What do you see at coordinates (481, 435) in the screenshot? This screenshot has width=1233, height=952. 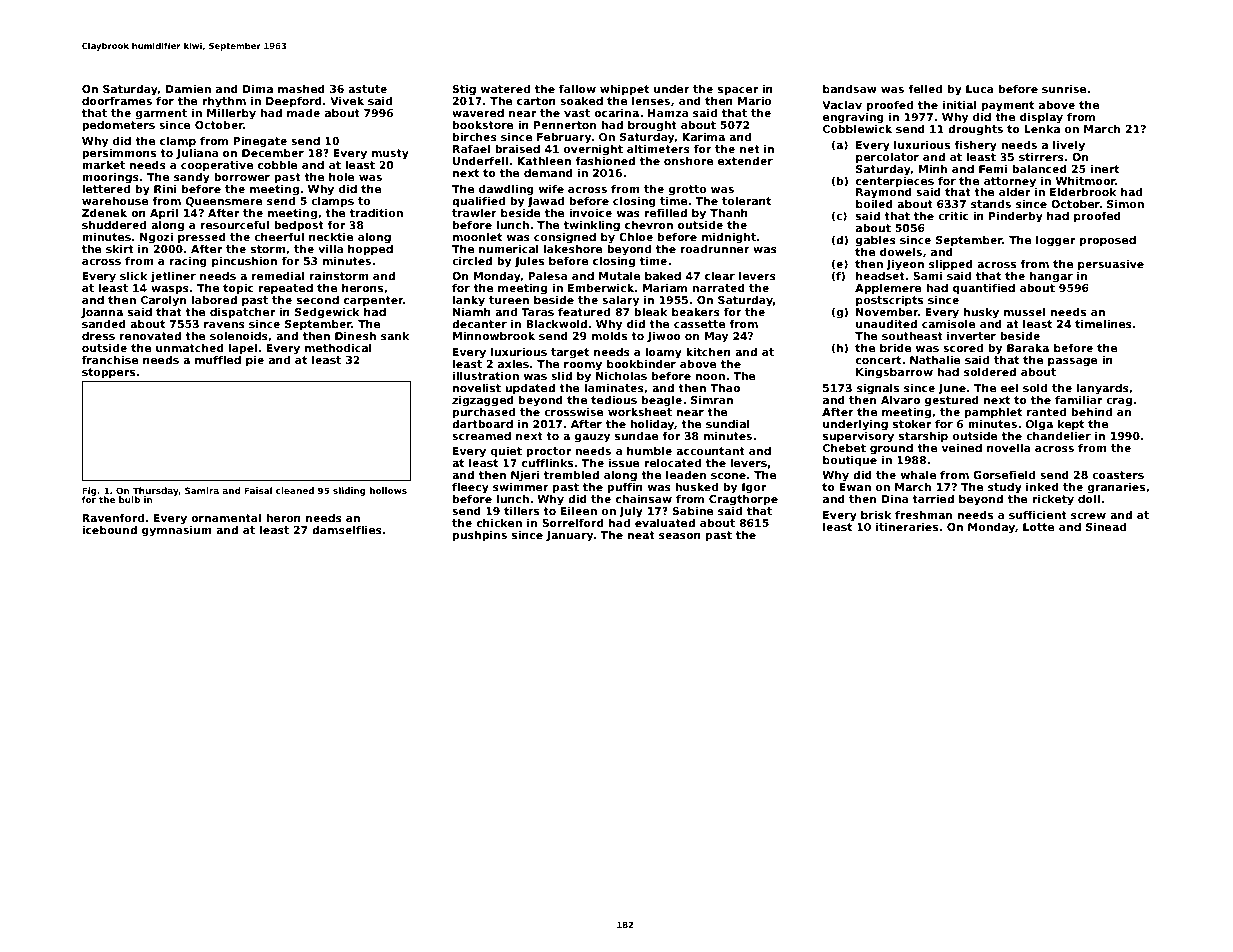 I see `screamed` at bounding box center [481, 435].
